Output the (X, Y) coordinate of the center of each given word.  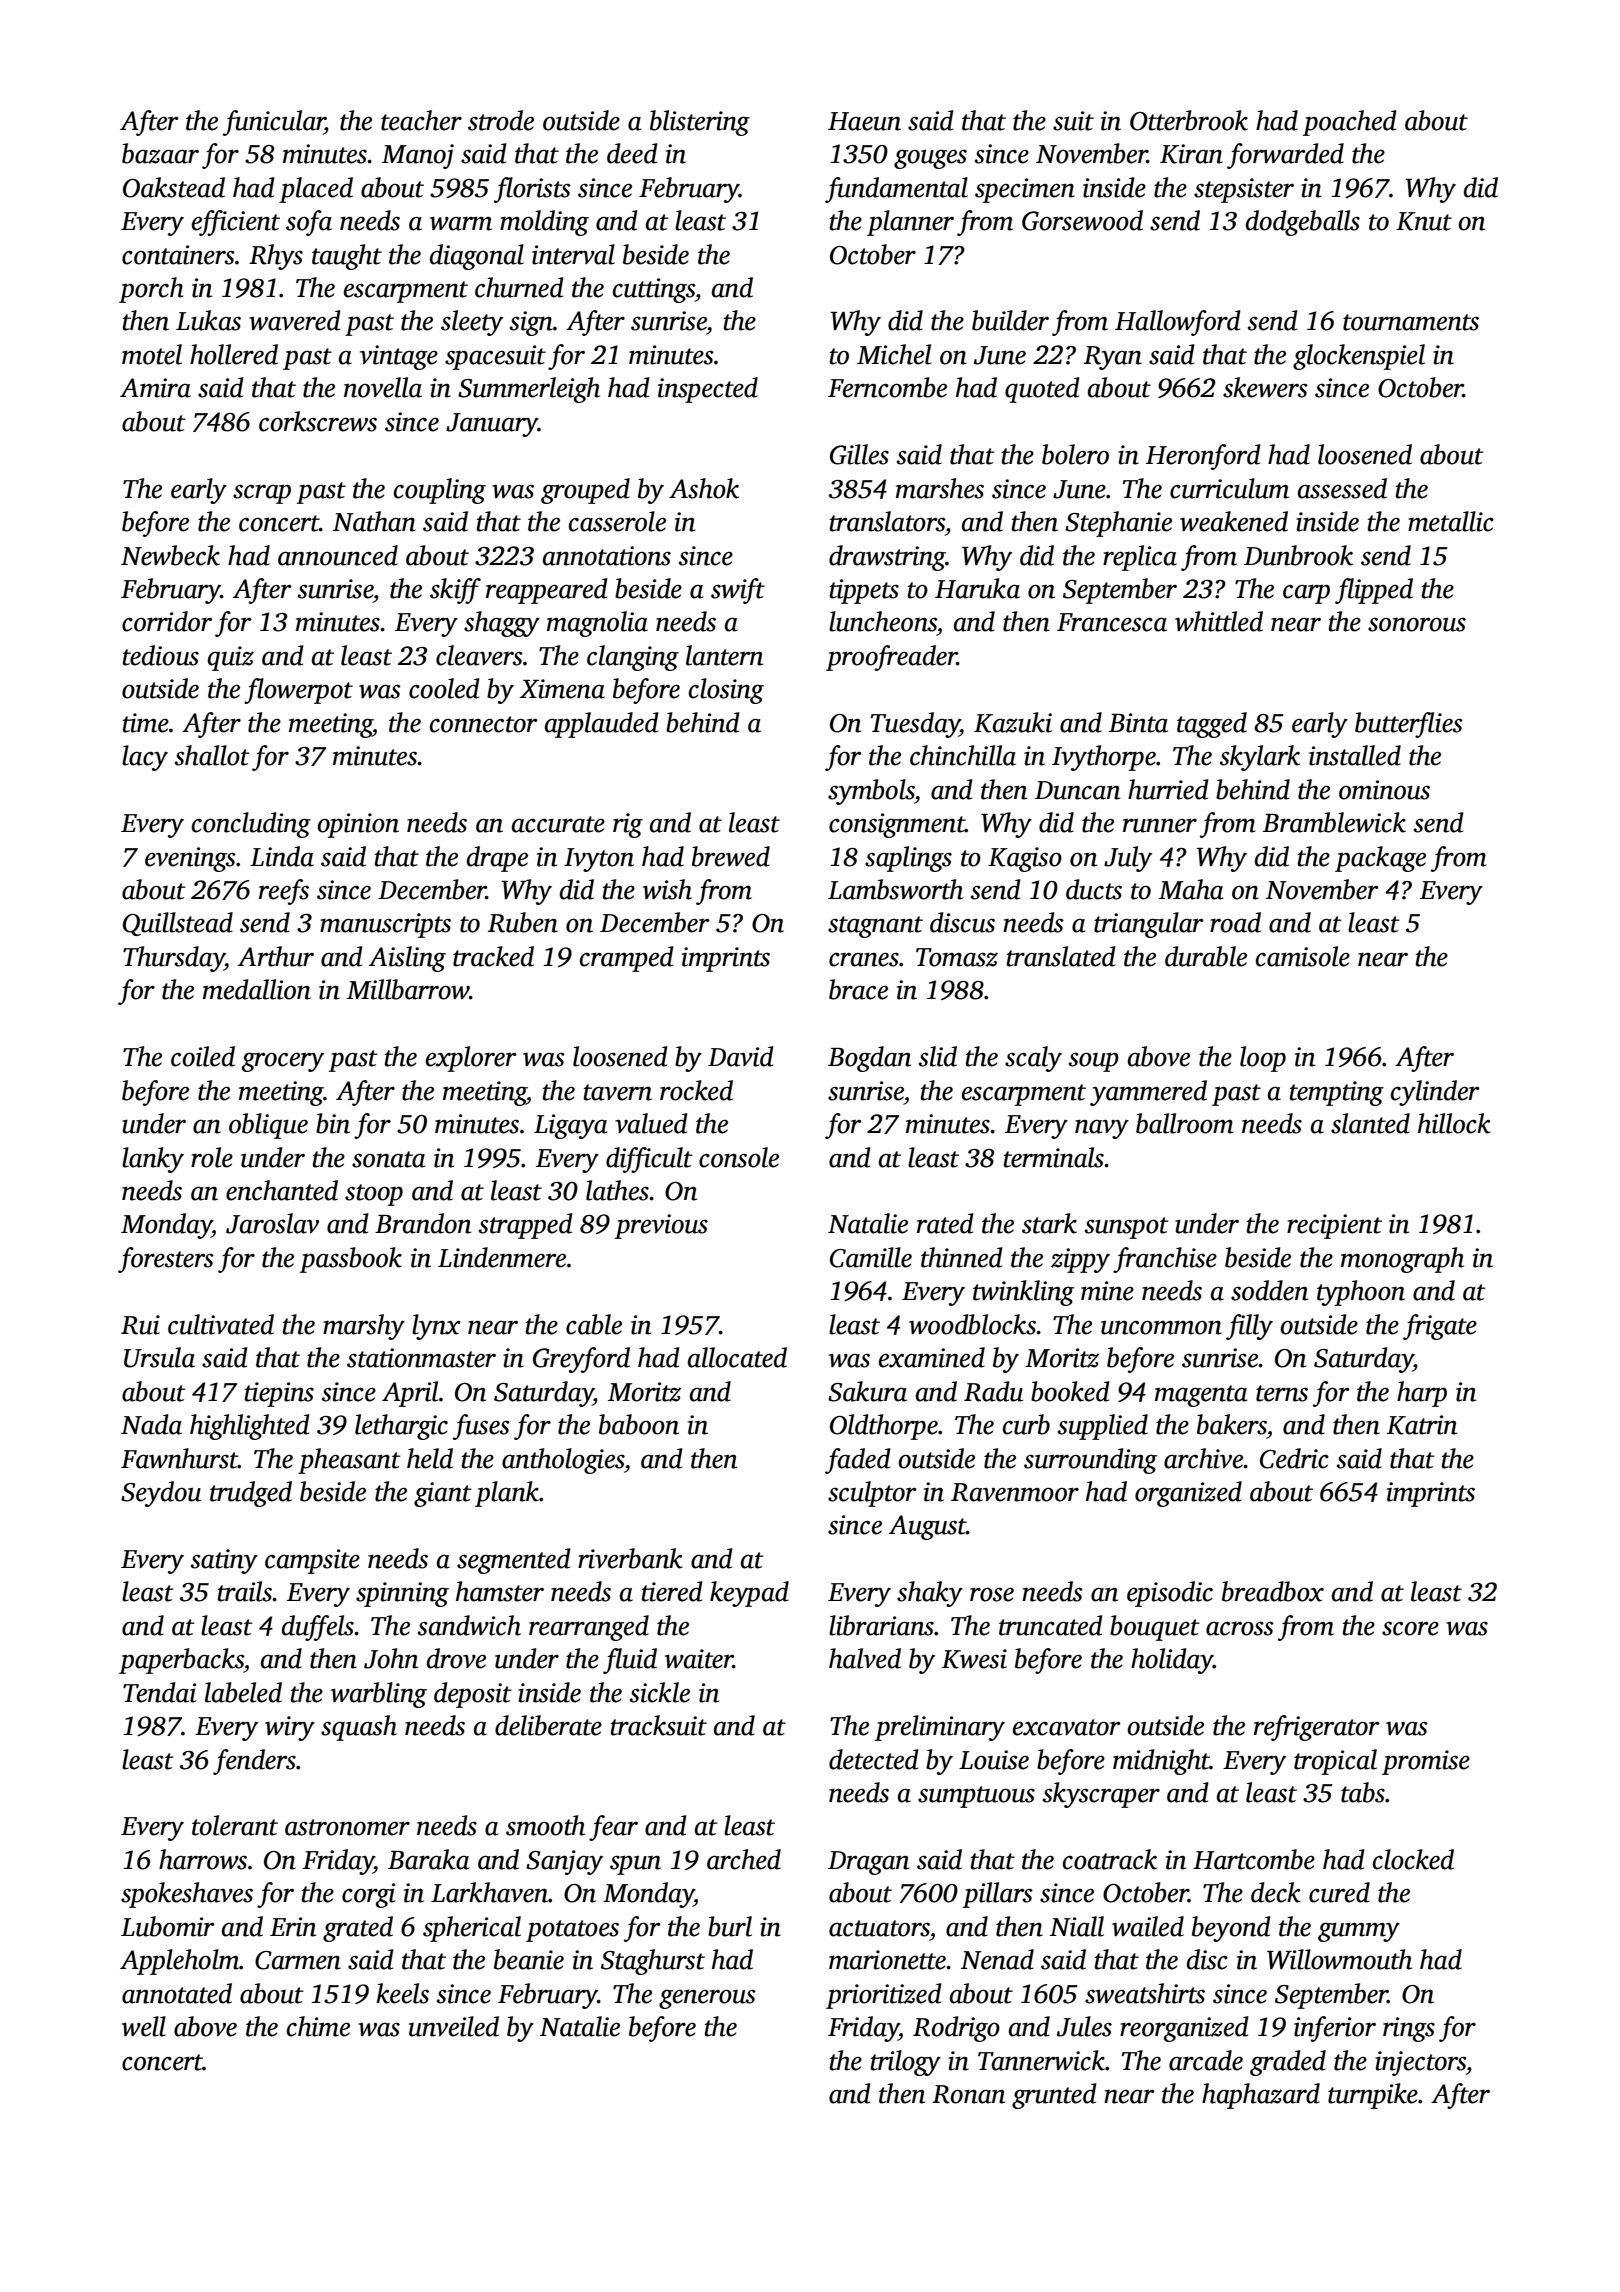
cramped (627, 959)
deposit (473, 1695)
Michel (894, 354)
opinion (358, 825)
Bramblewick (1334, 822)
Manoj (418, 156)
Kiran (1191, 154)
